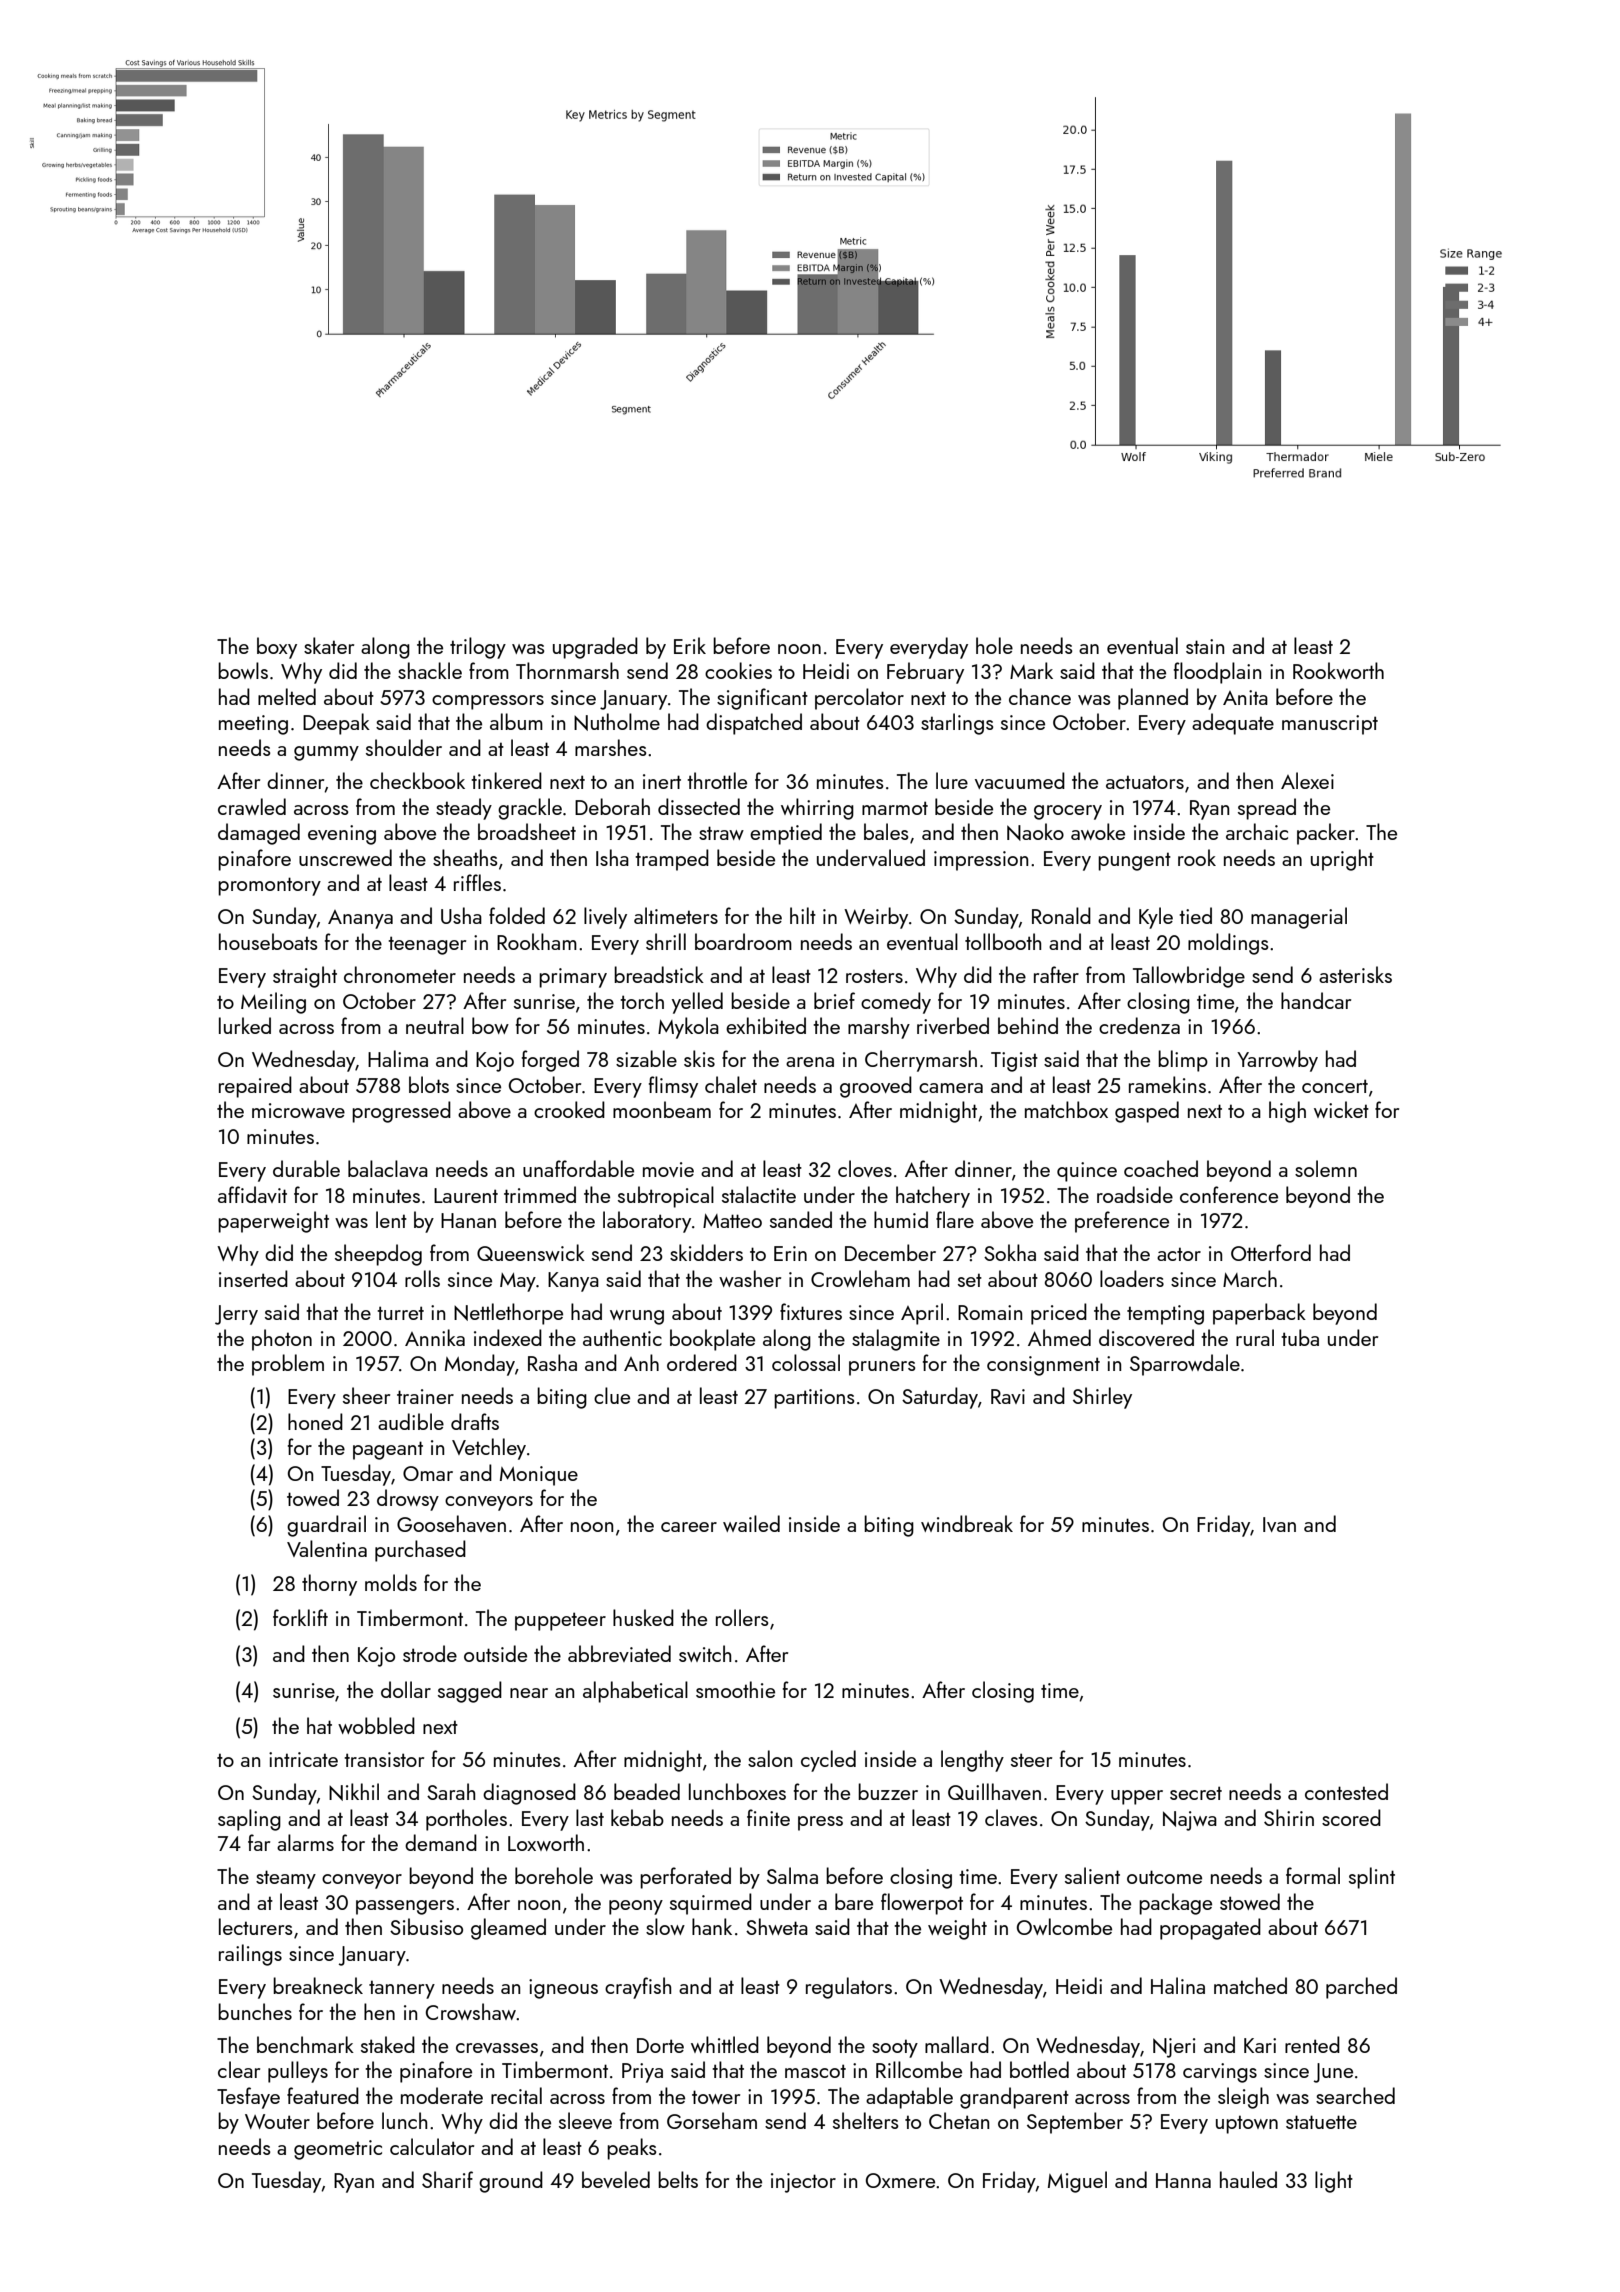 Image resolution: width=1620 pixels, height=2292 pixels. What do you see at coordinates (1257, 831) in the document?
I see `archaic` at bounding box center [1257, 831].
